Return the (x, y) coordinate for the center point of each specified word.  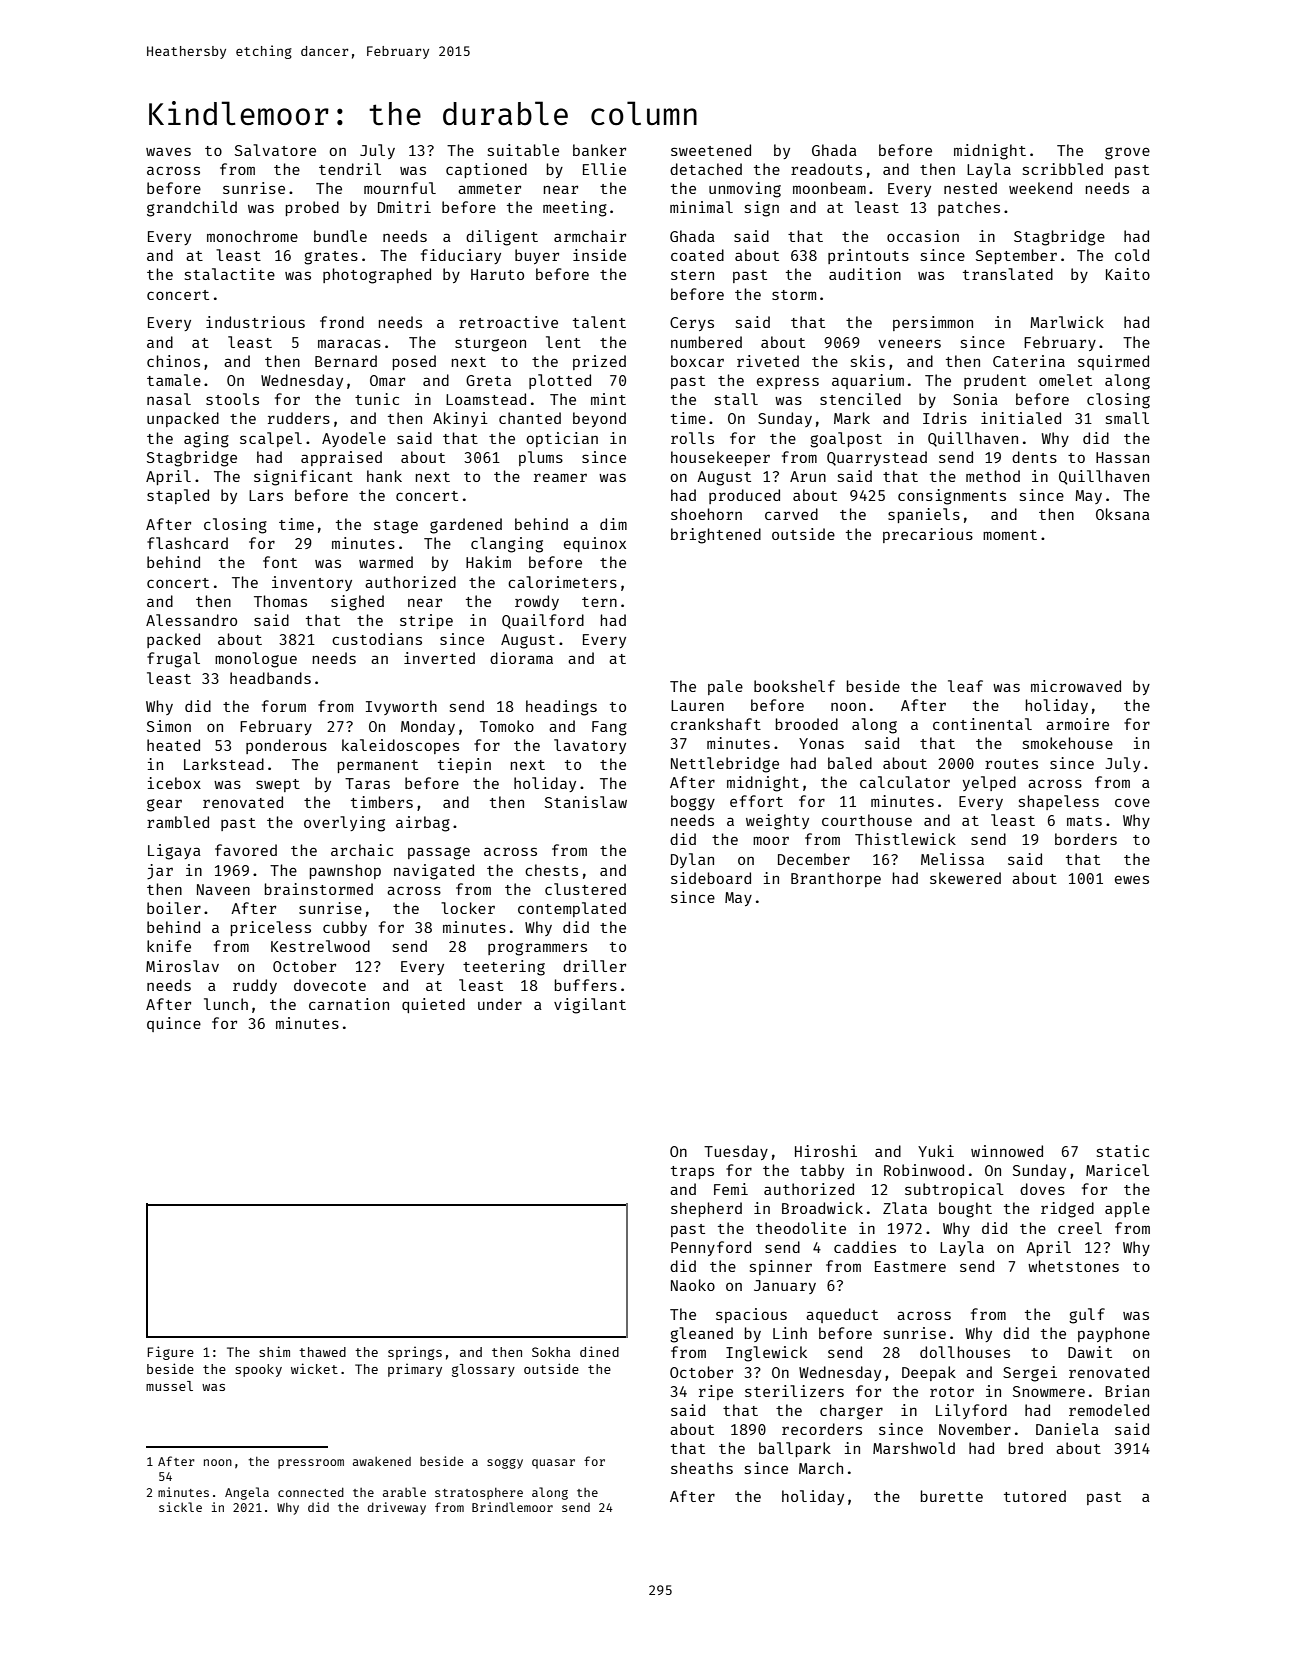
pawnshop (345, 871)
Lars (266, 495)
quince (174, 1024)
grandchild (192, 209)
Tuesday (736, 1152)
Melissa (952, 859)
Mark (852, 418)
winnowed (1007, 1151)
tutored (1035, 1496)
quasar (553, 1464)
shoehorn (706, 514)
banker (599, 150)
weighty (777, 822)
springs (415, 1353)
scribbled (1063, 169)
